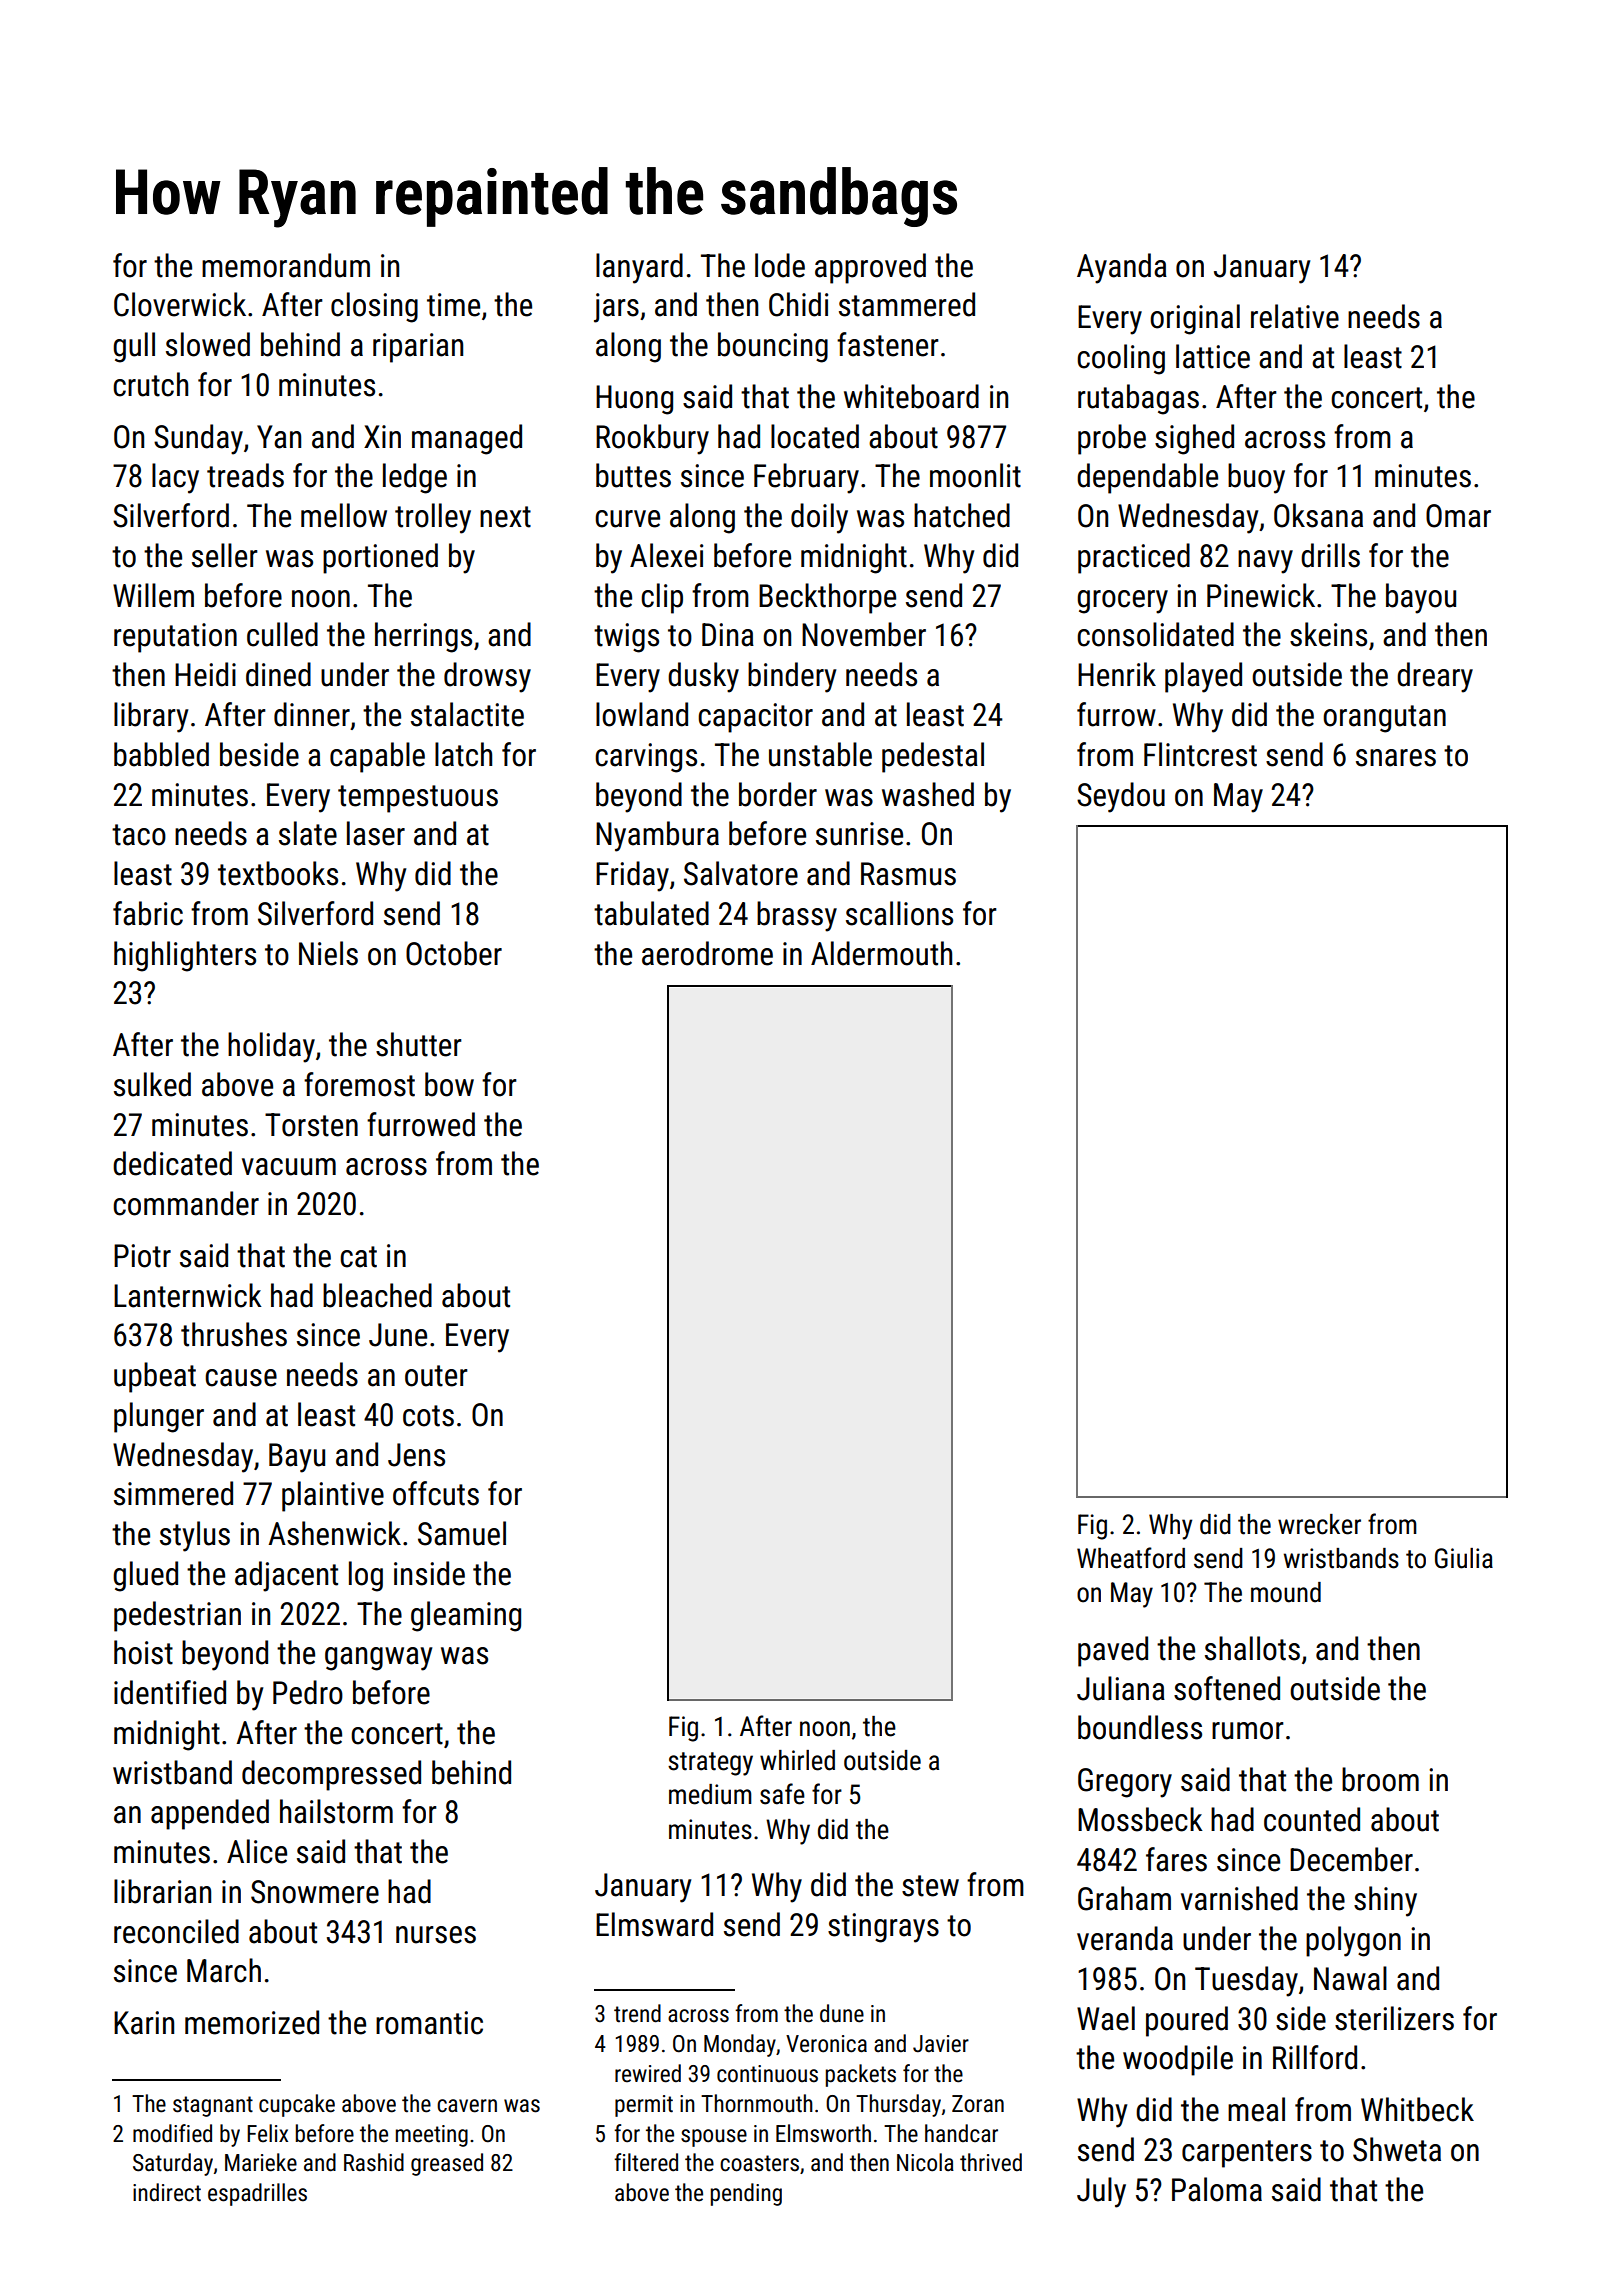 This screenshot has width=1620, height=2292. I want to click on Giulia, so click(1464, 1558).
